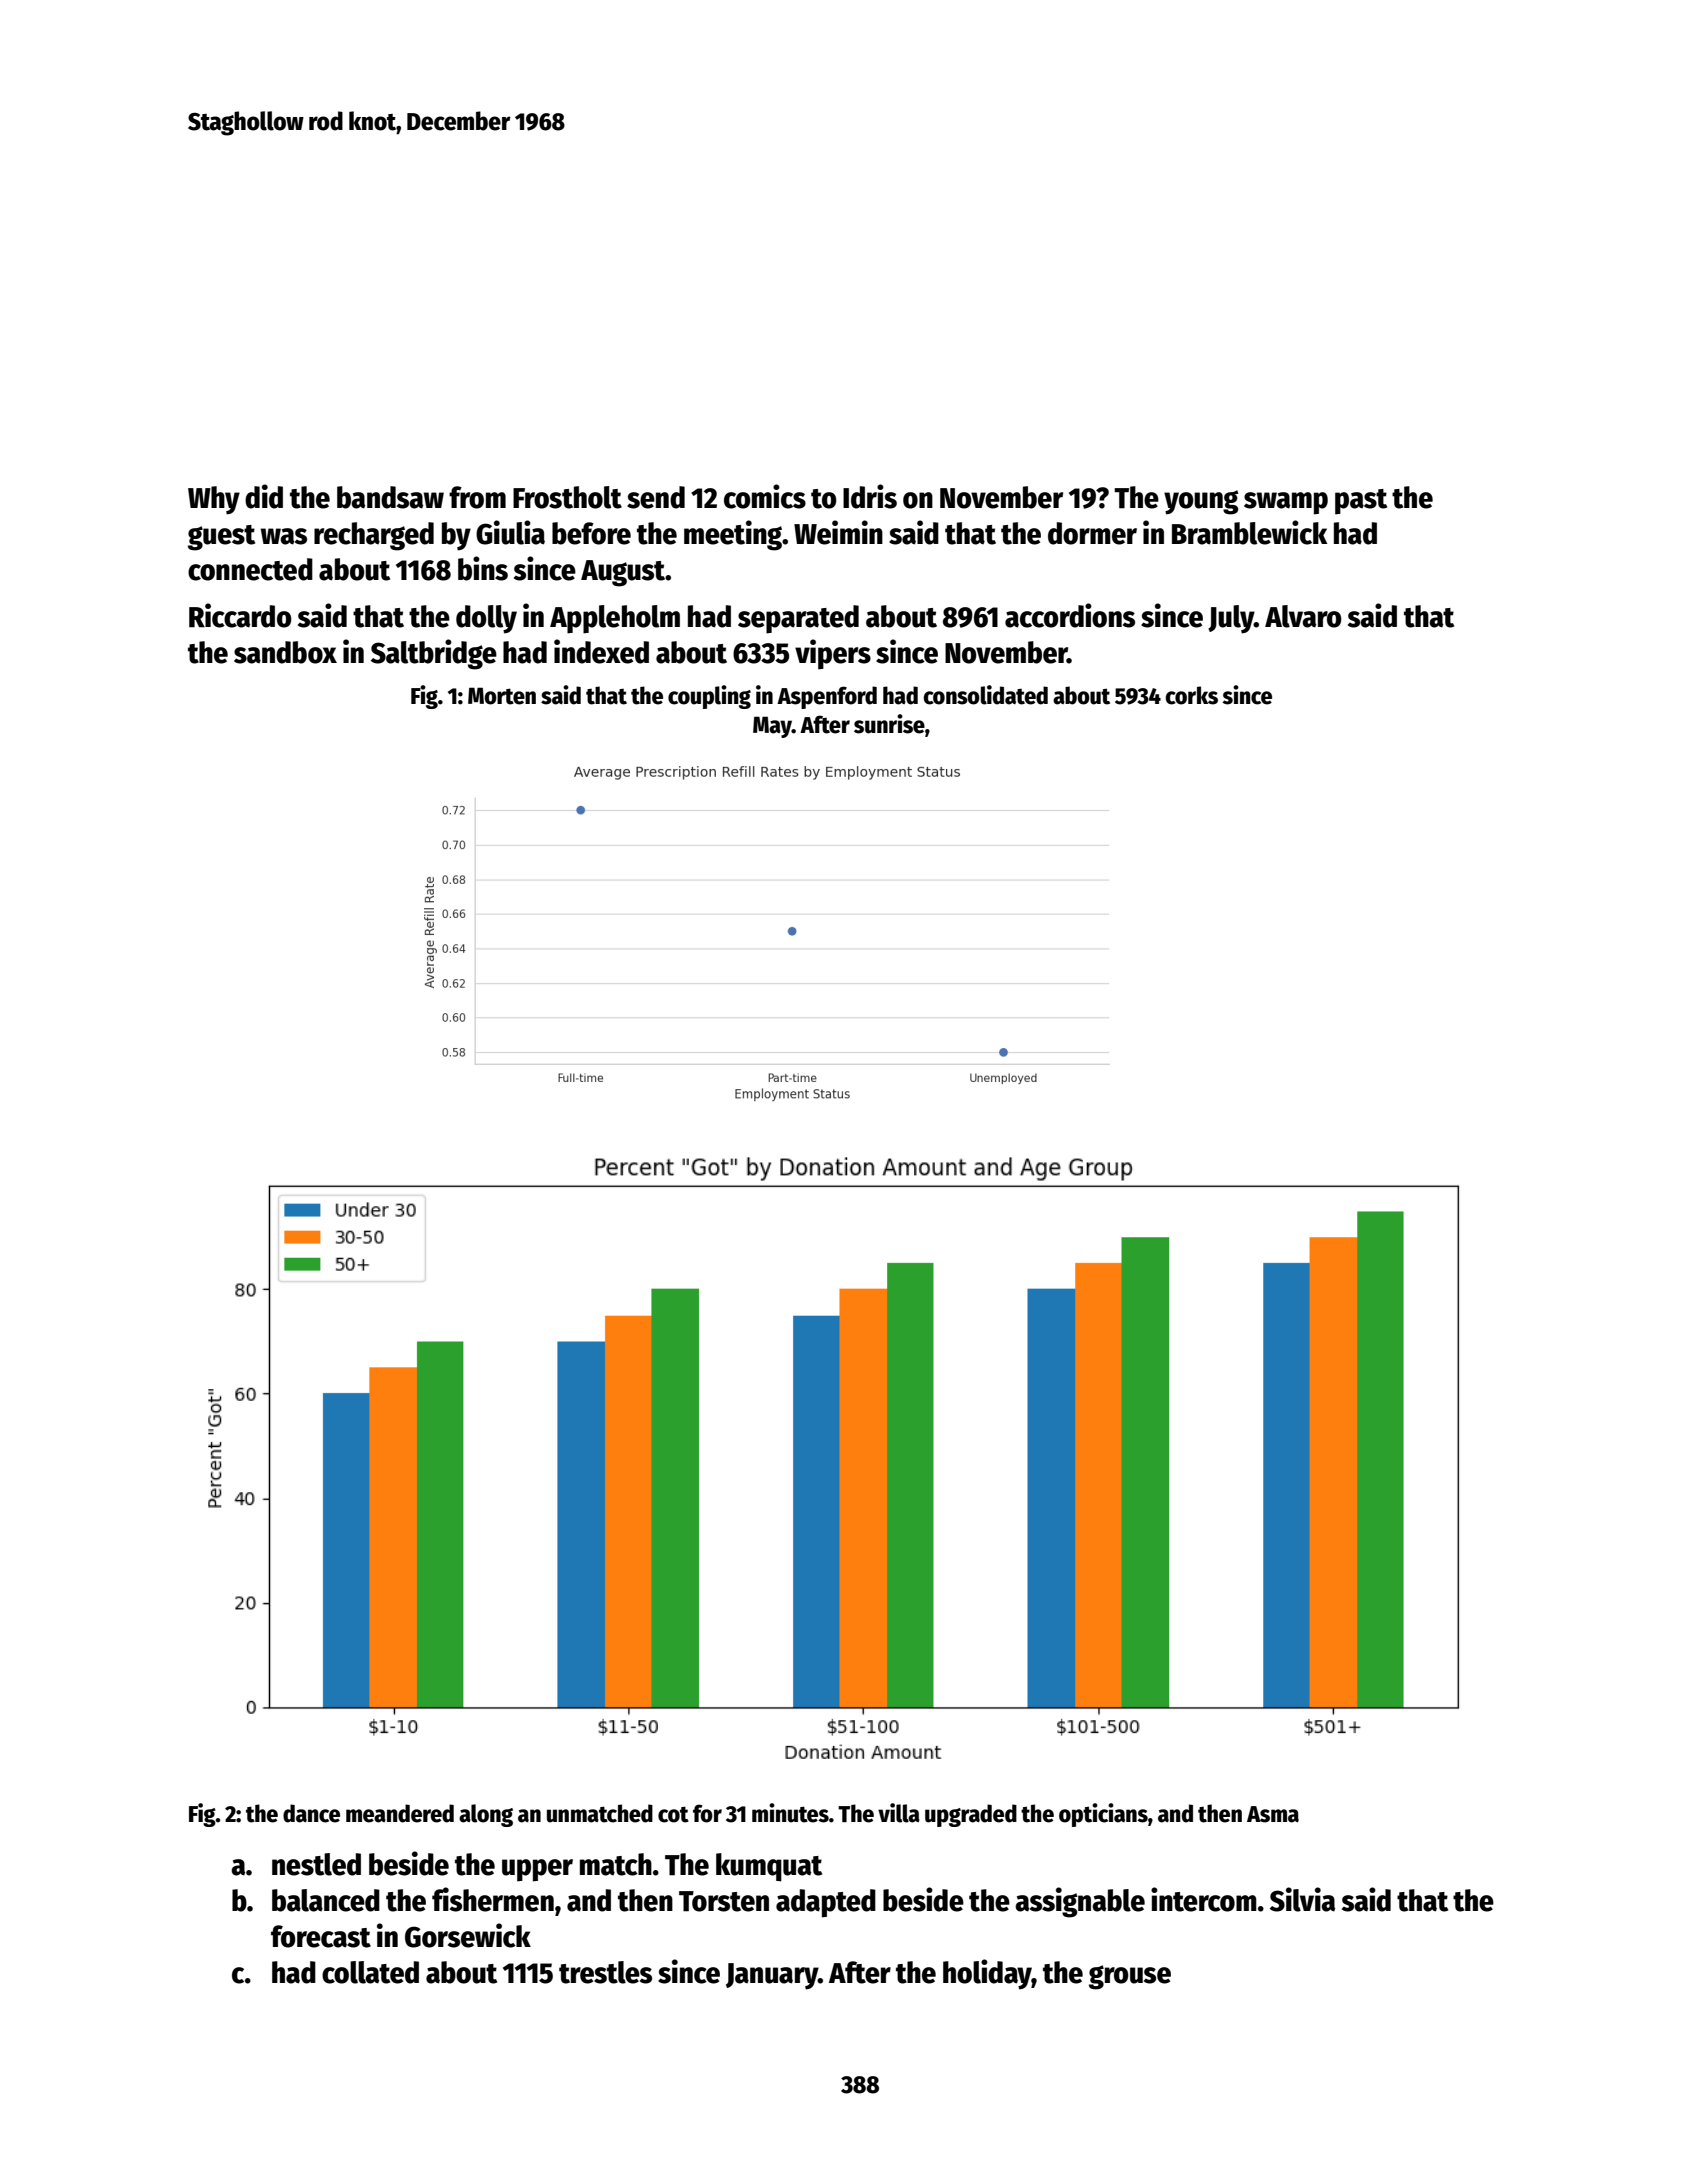 The width and height of the screenshot is (1683, 2178). I want to click on corks, so click(1192, 695).
